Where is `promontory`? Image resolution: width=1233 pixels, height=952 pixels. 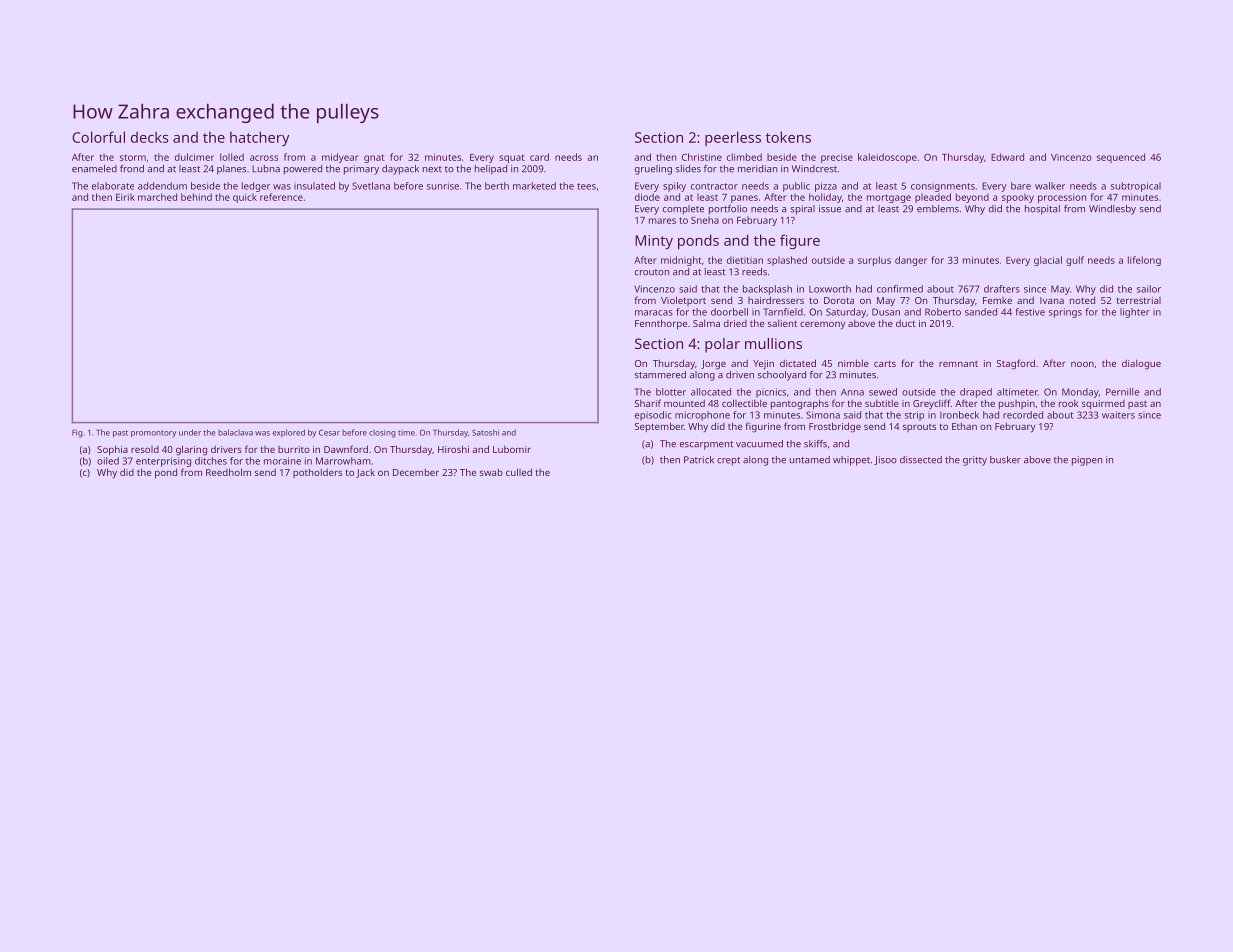 promontory is located at coordinates (153, 434).
